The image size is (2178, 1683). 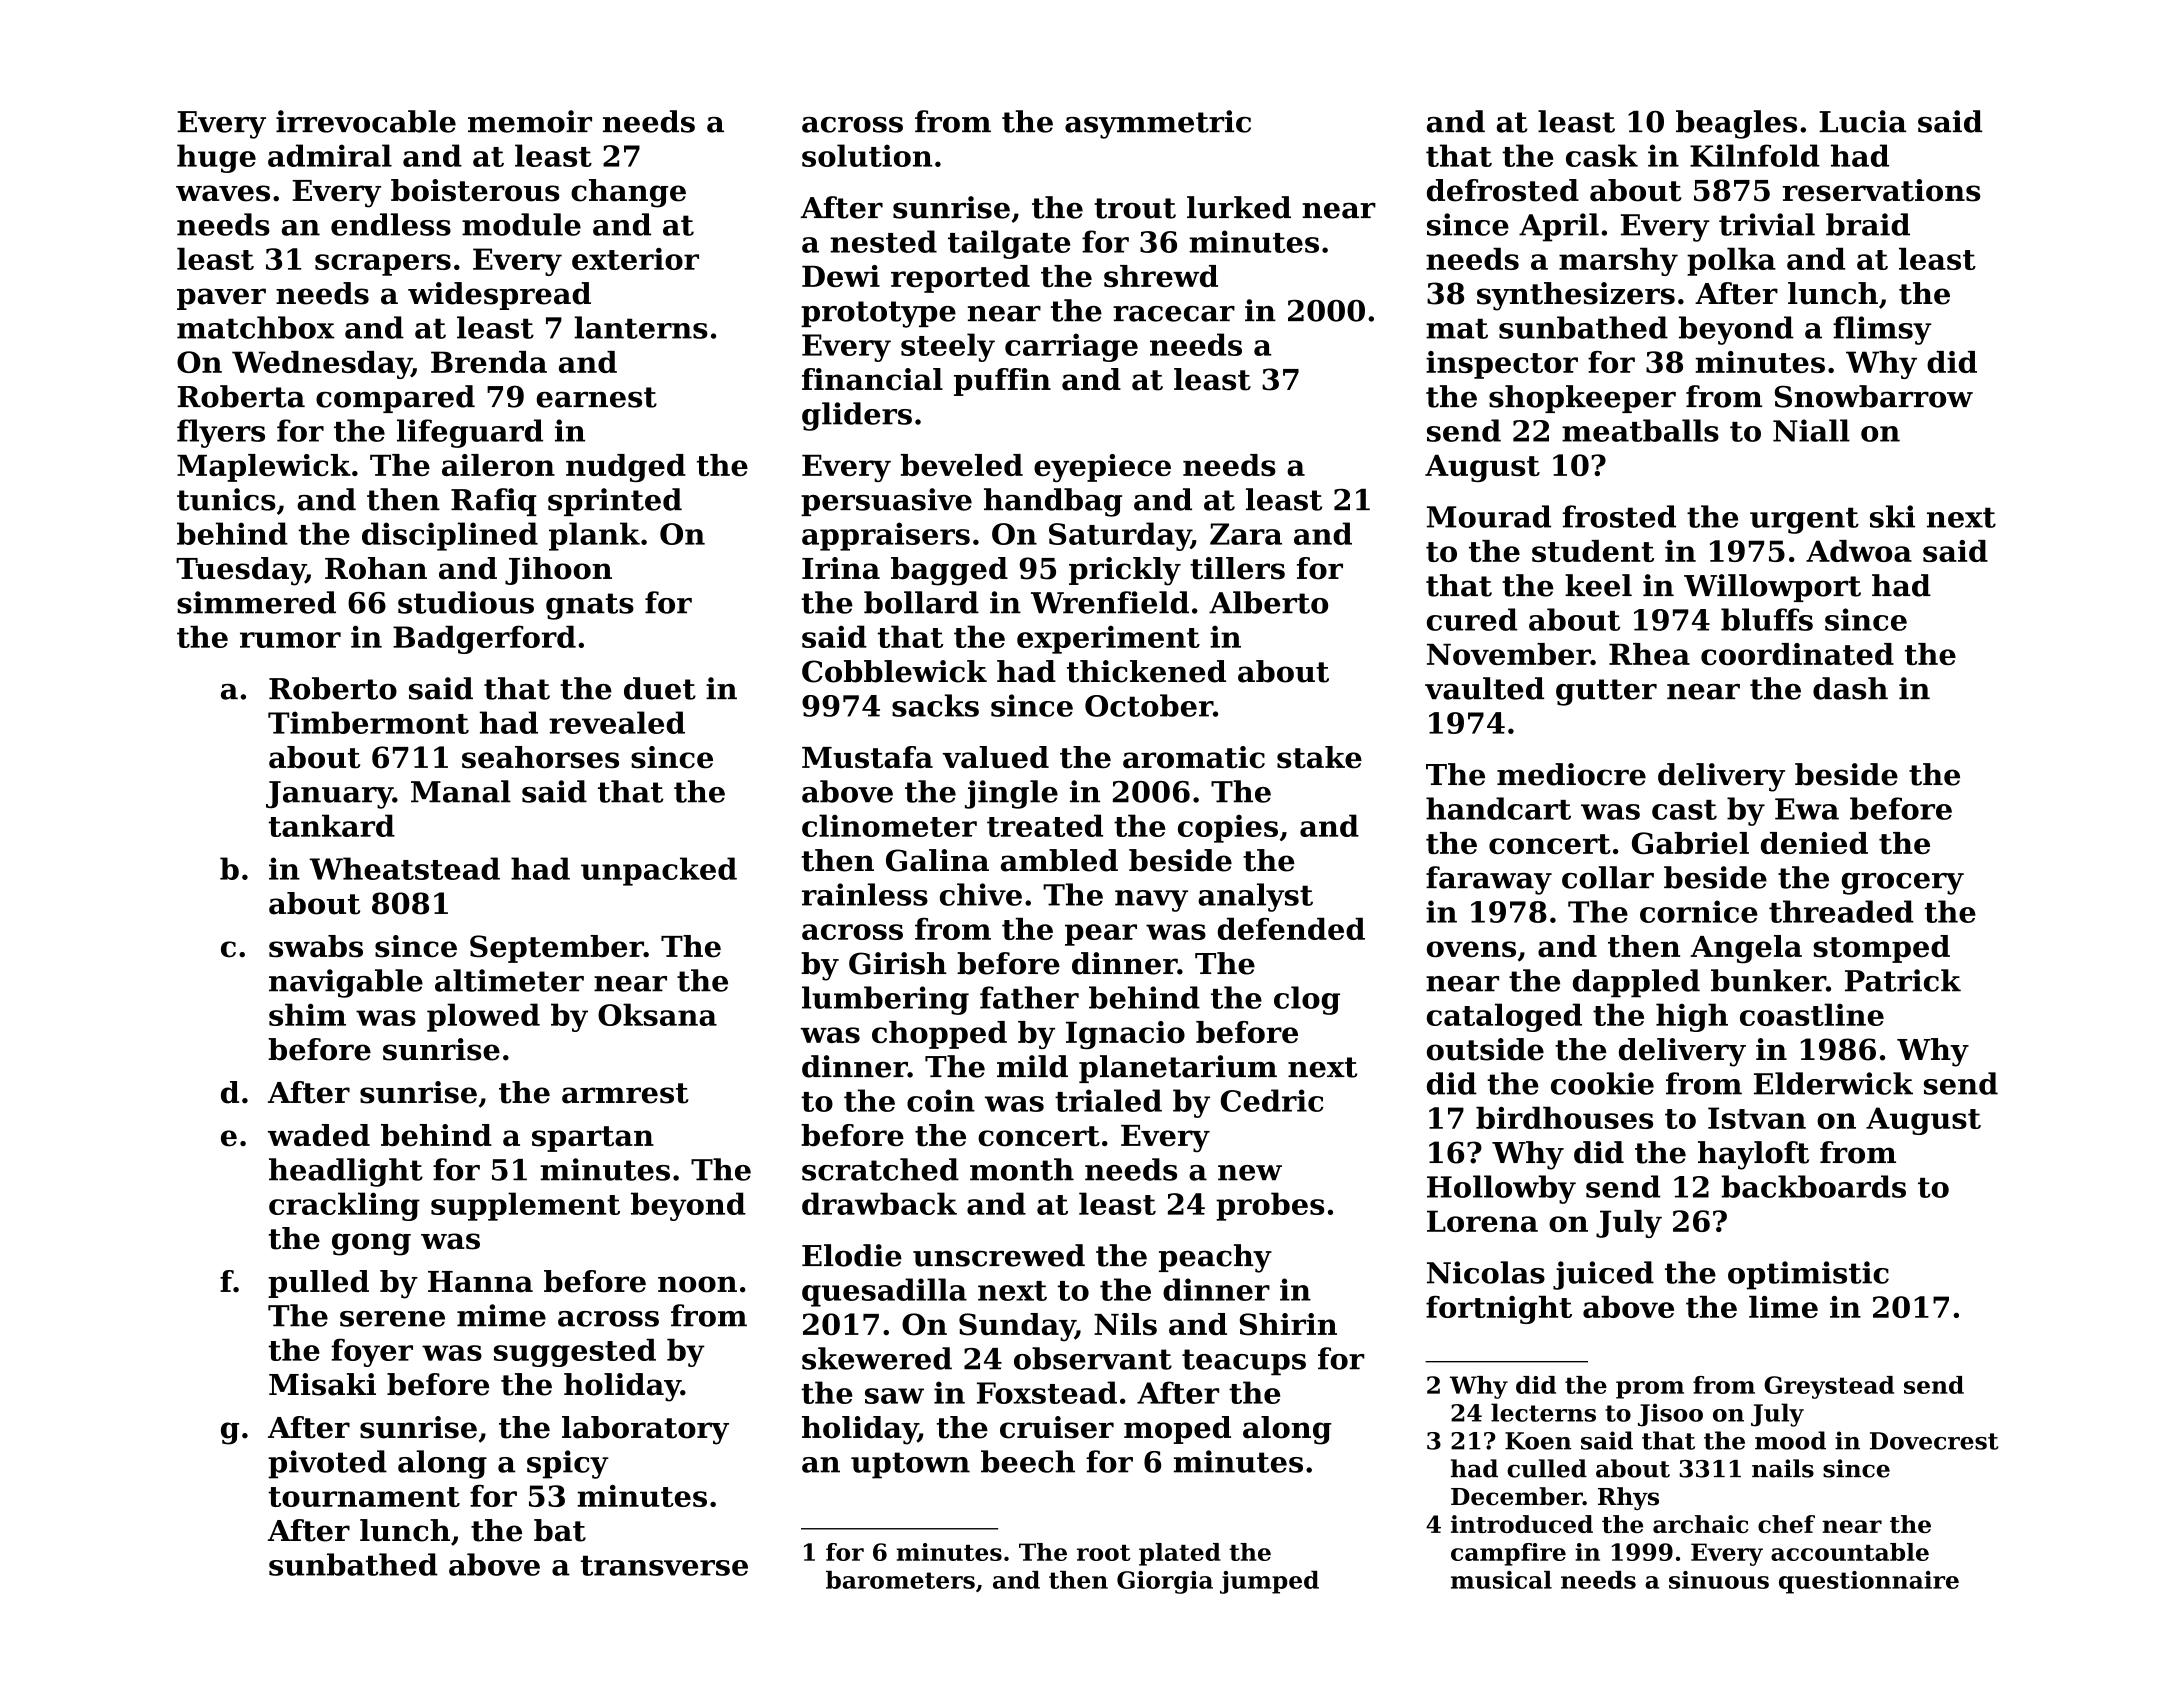 What do you see at coordinates (660, 688) in the screenshot?
I see `duet` at bounding box center [660, 688].
